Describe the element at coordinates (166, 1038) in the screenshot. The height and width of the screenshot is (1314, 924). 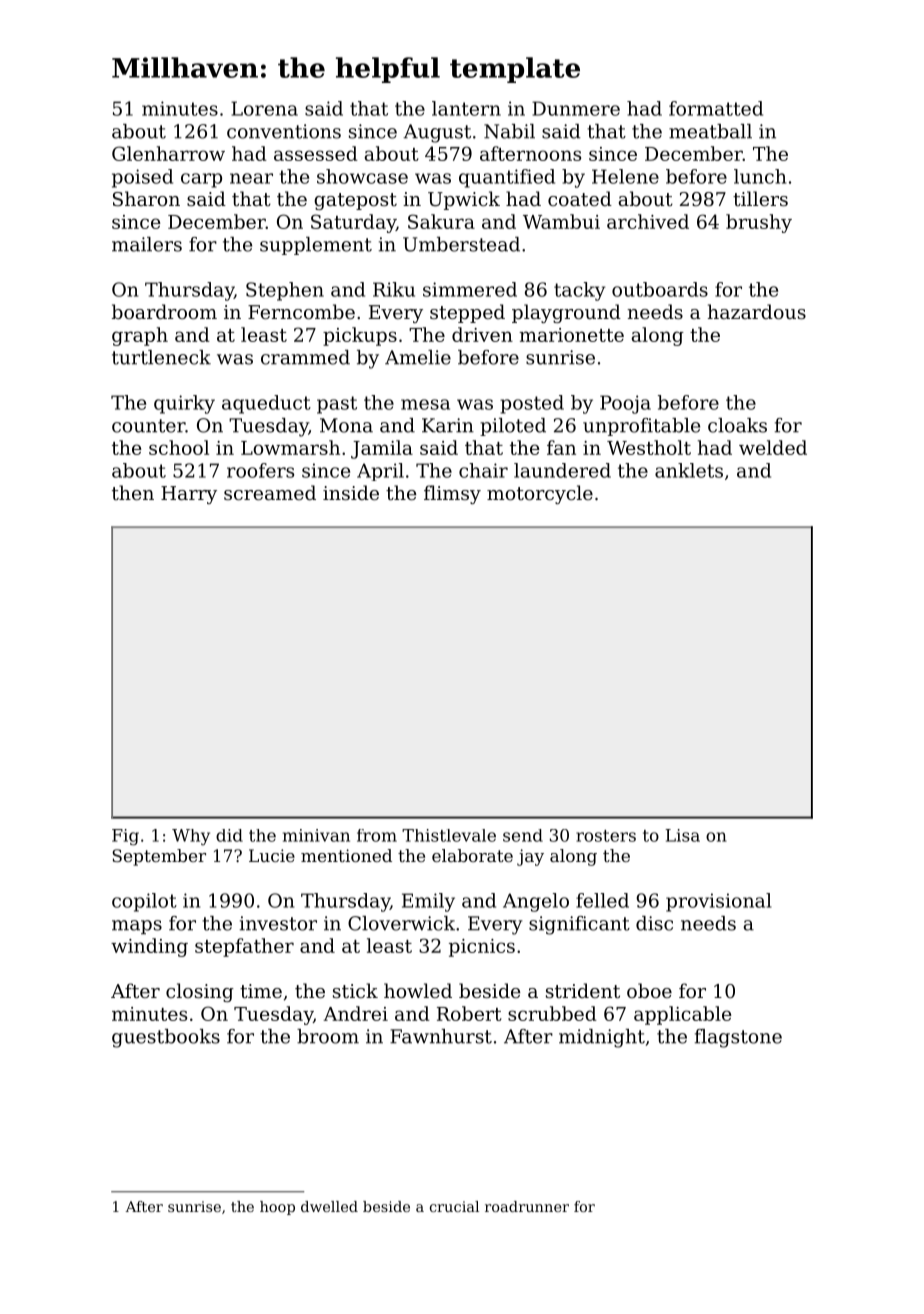
I see `guestbooks` at that location.
